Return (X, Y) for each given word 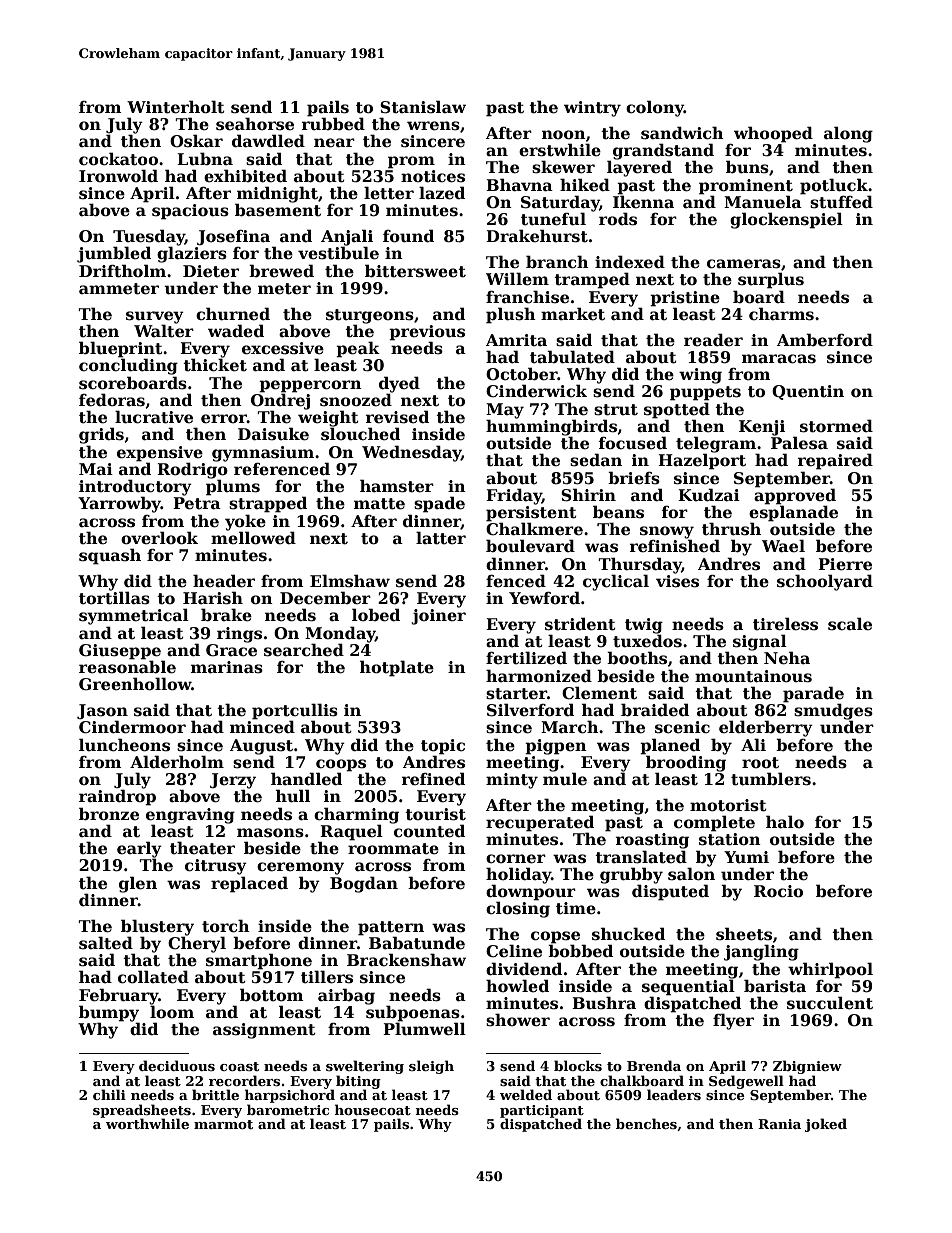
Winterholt (176, 107)
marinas (227, 667)
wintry (592, 109)
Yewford (544, 598)
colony (655, 108)
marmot (223, 1124)
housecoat (372, 1109)
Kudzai (709, 494)
